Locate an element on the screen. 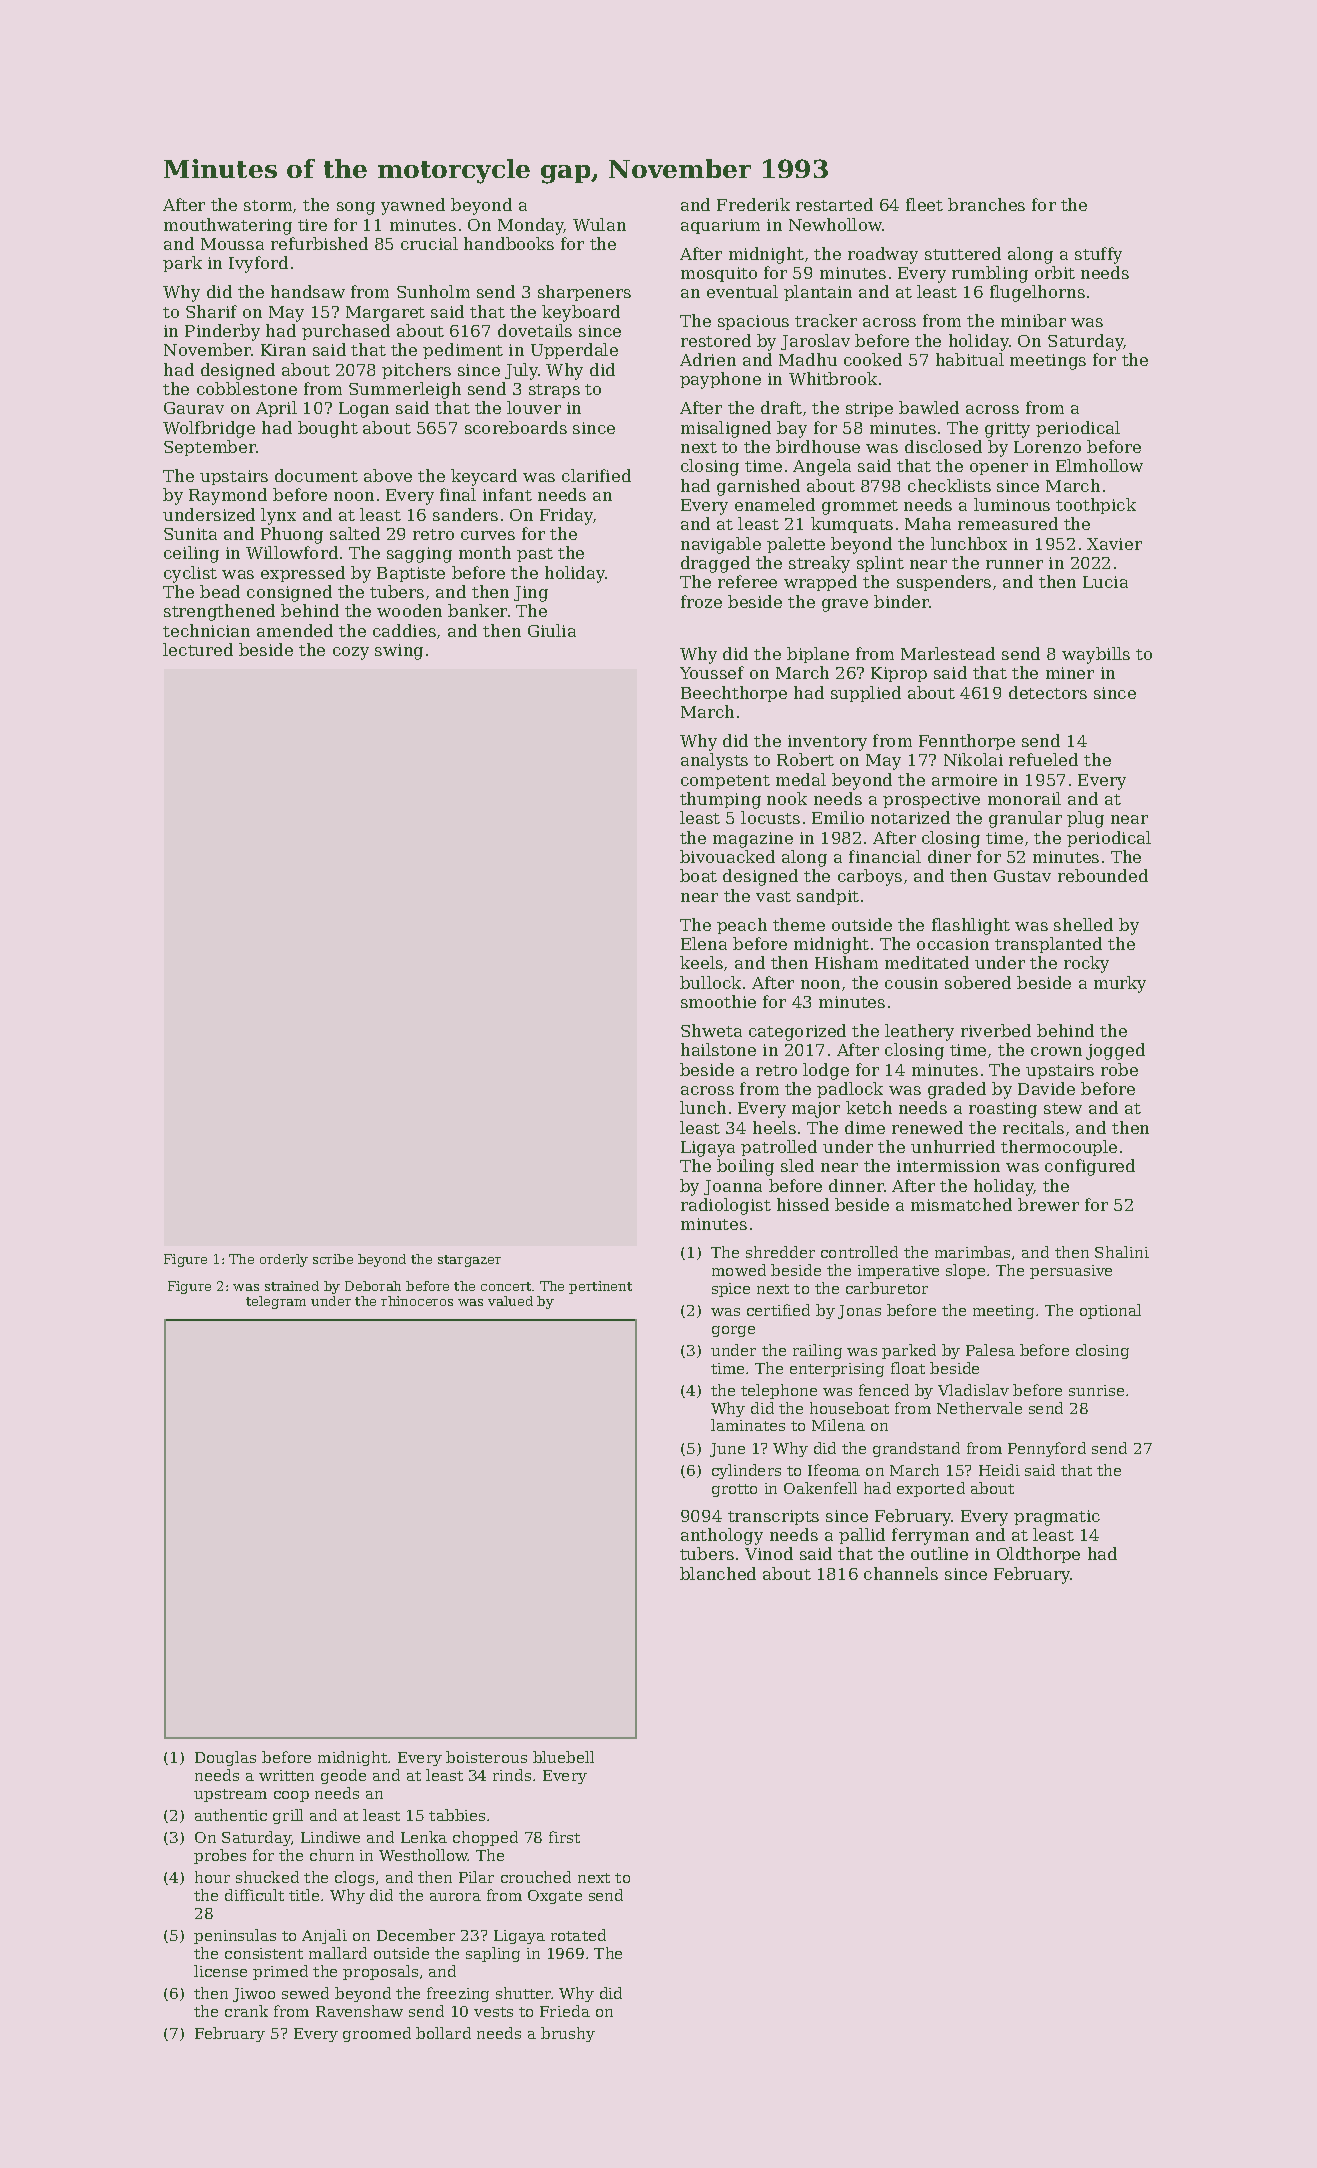 The image size is (1317, 2168). banker is located at coordinates (477, 610).
